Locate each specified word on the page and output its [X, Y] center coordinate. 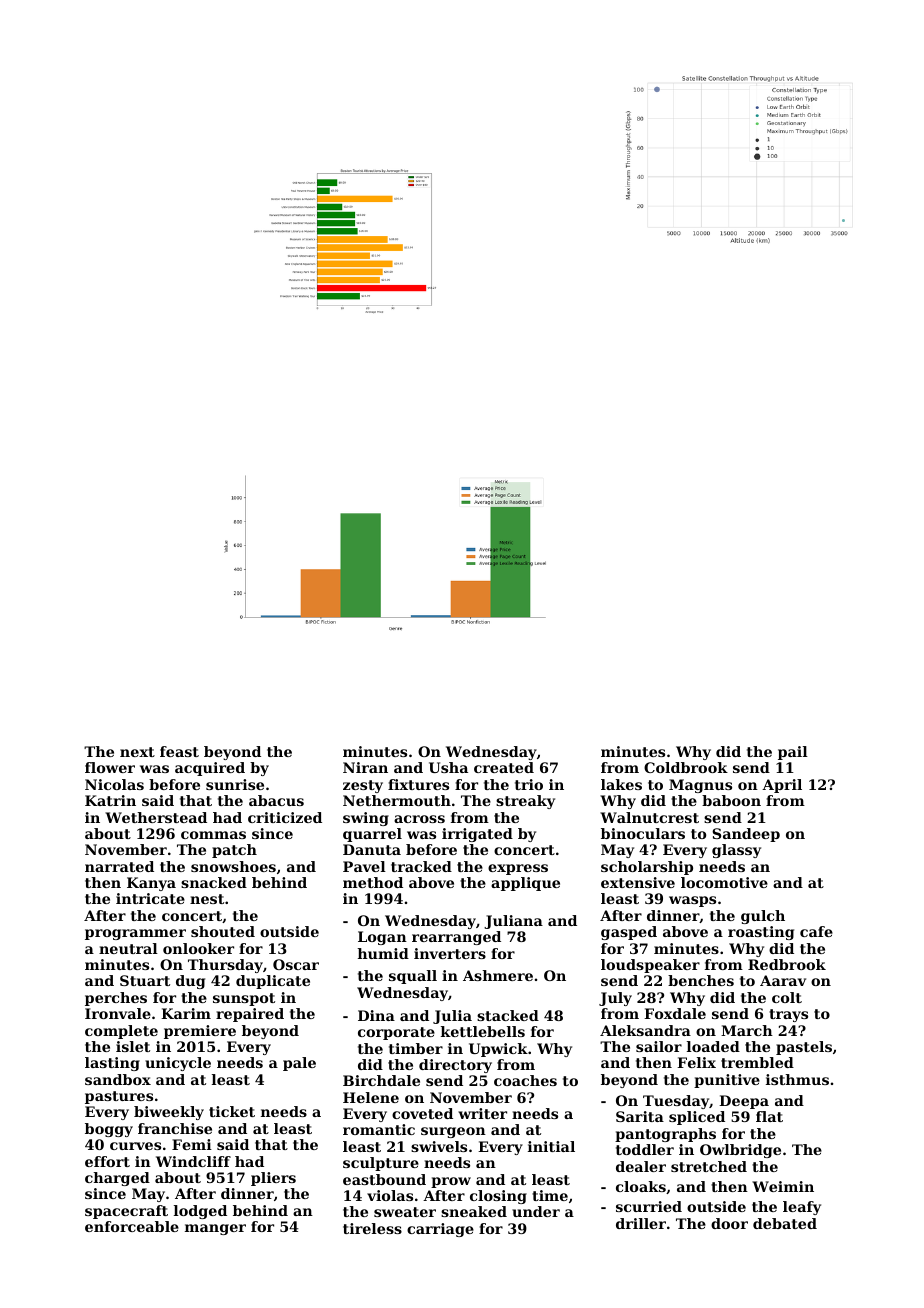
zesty [363, 786]
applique [525, 884]
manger [215, 1229]
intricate [150, 898]
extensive [638, 882]
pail [793, 753]
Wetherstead [156, 817]
